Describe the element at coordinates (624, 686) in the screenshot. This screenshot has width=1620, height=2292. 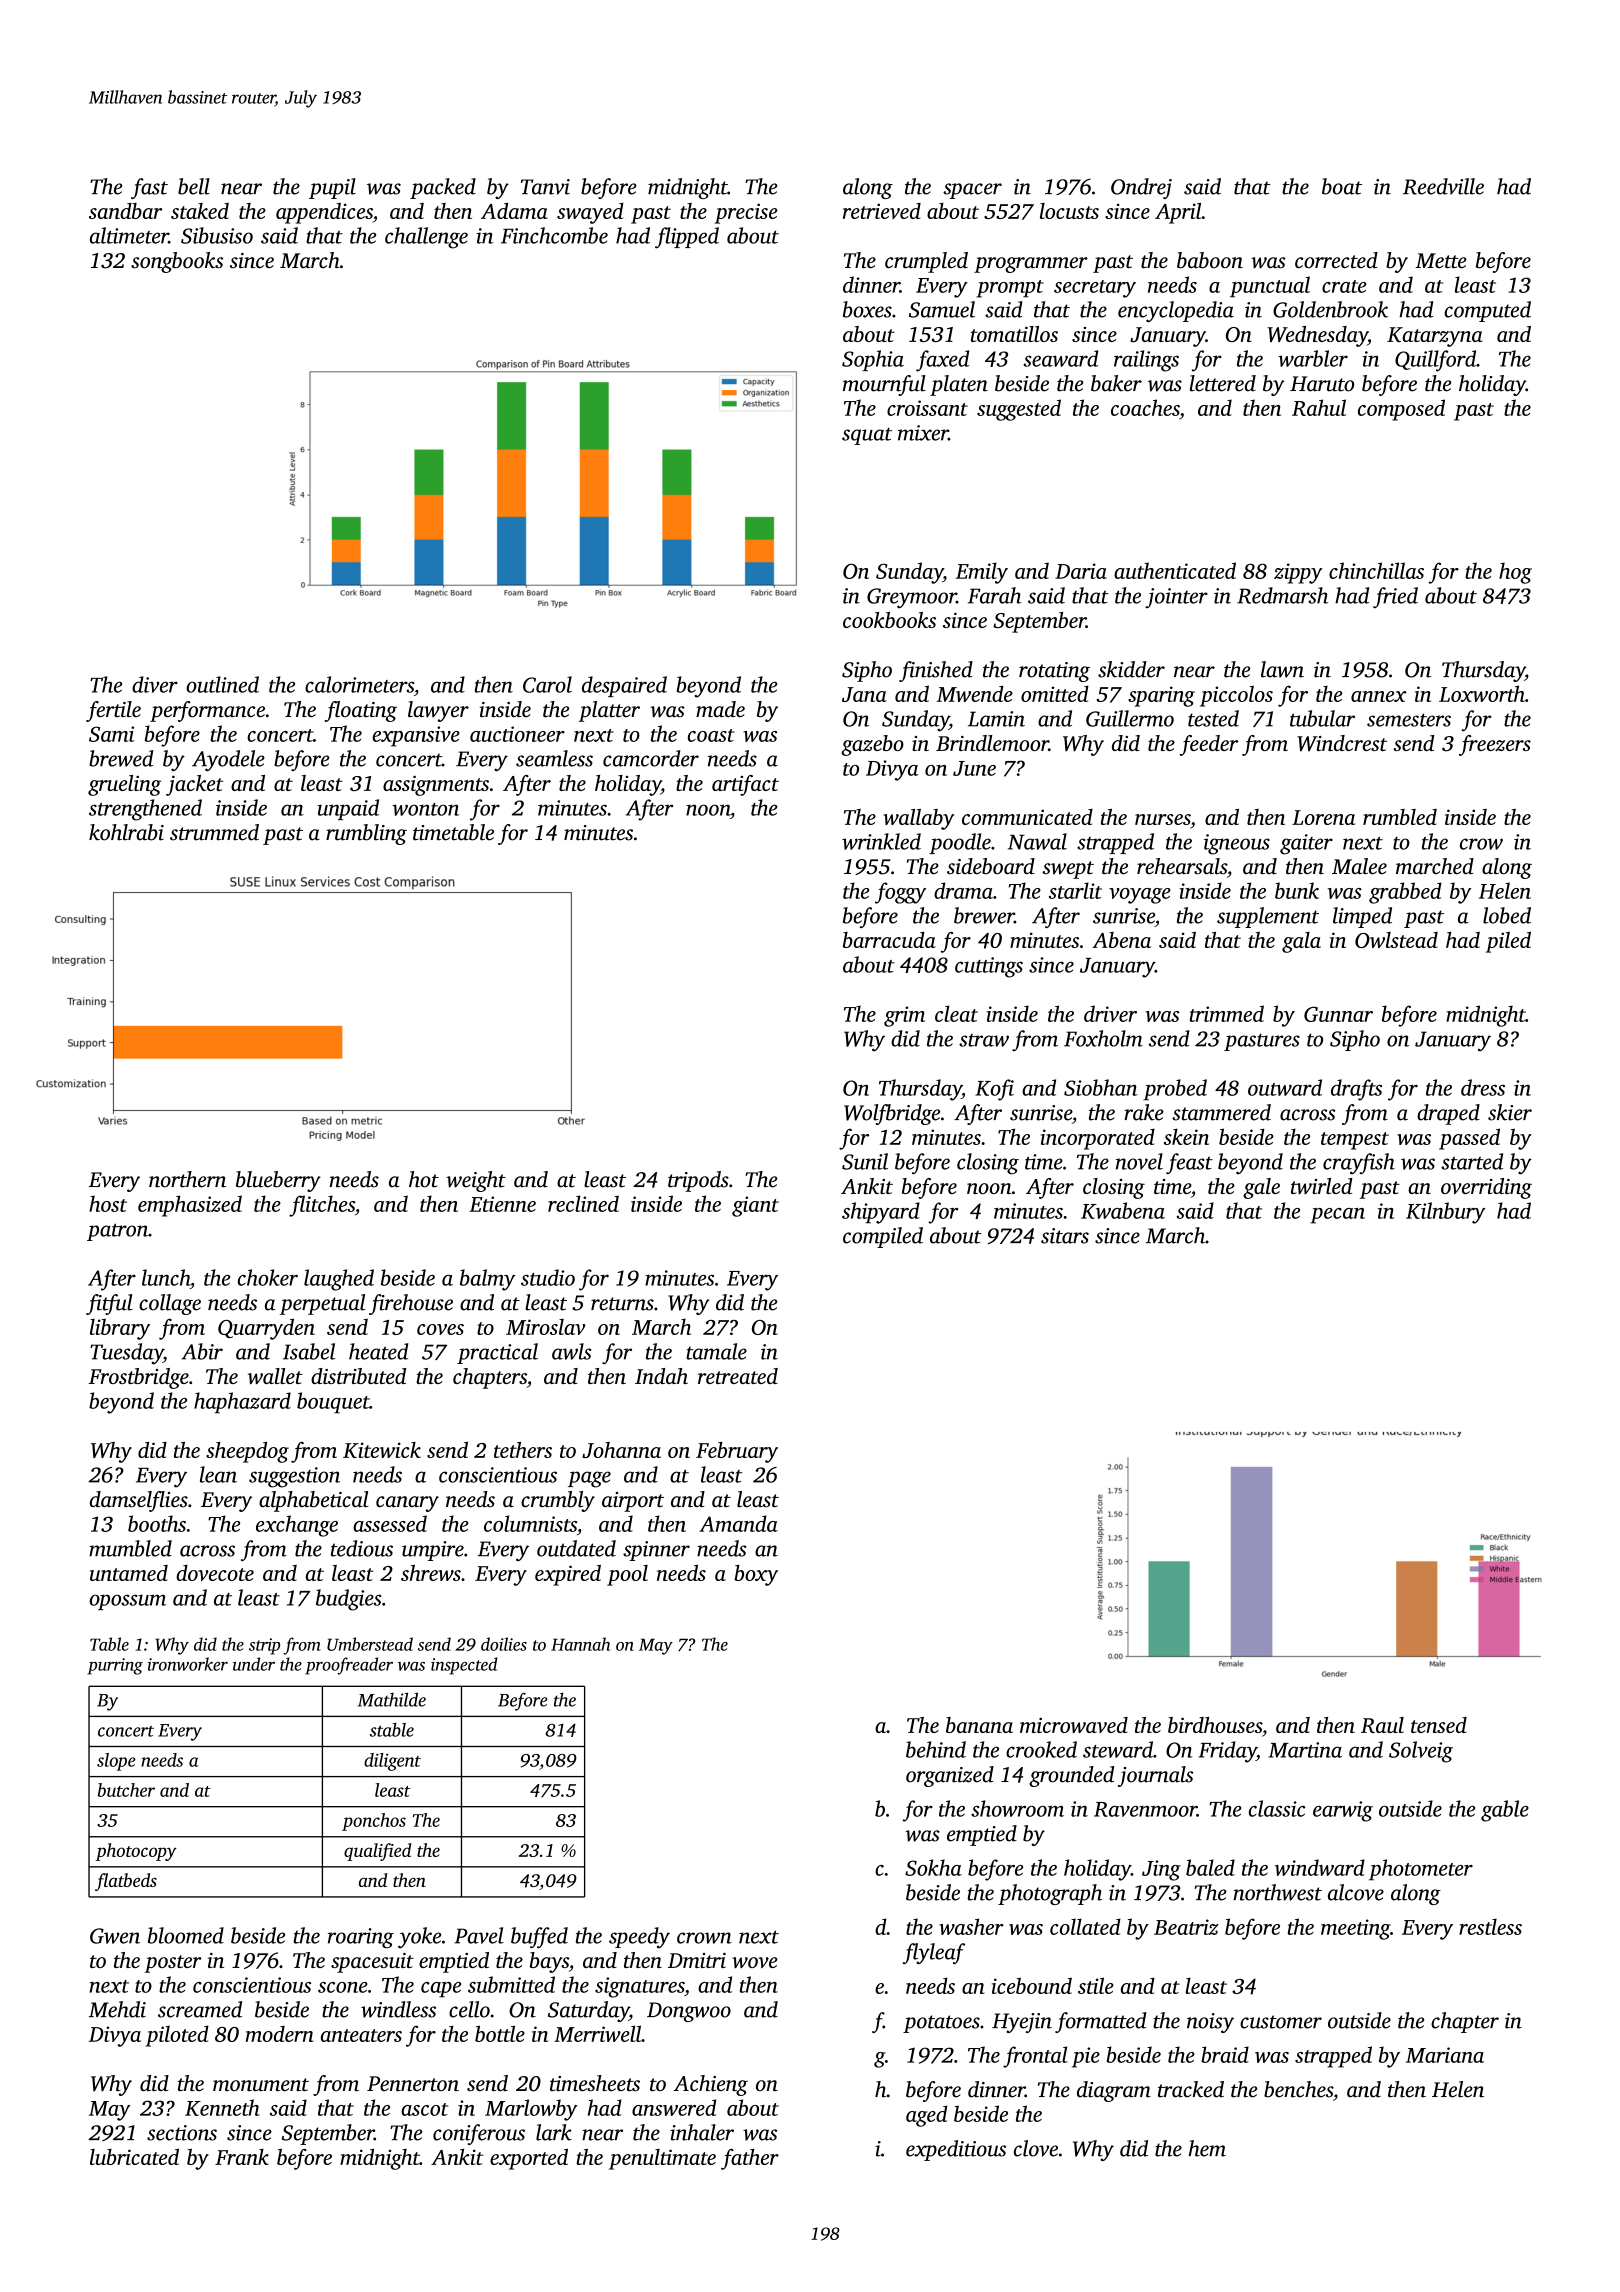
I see `despaired` at that location.
